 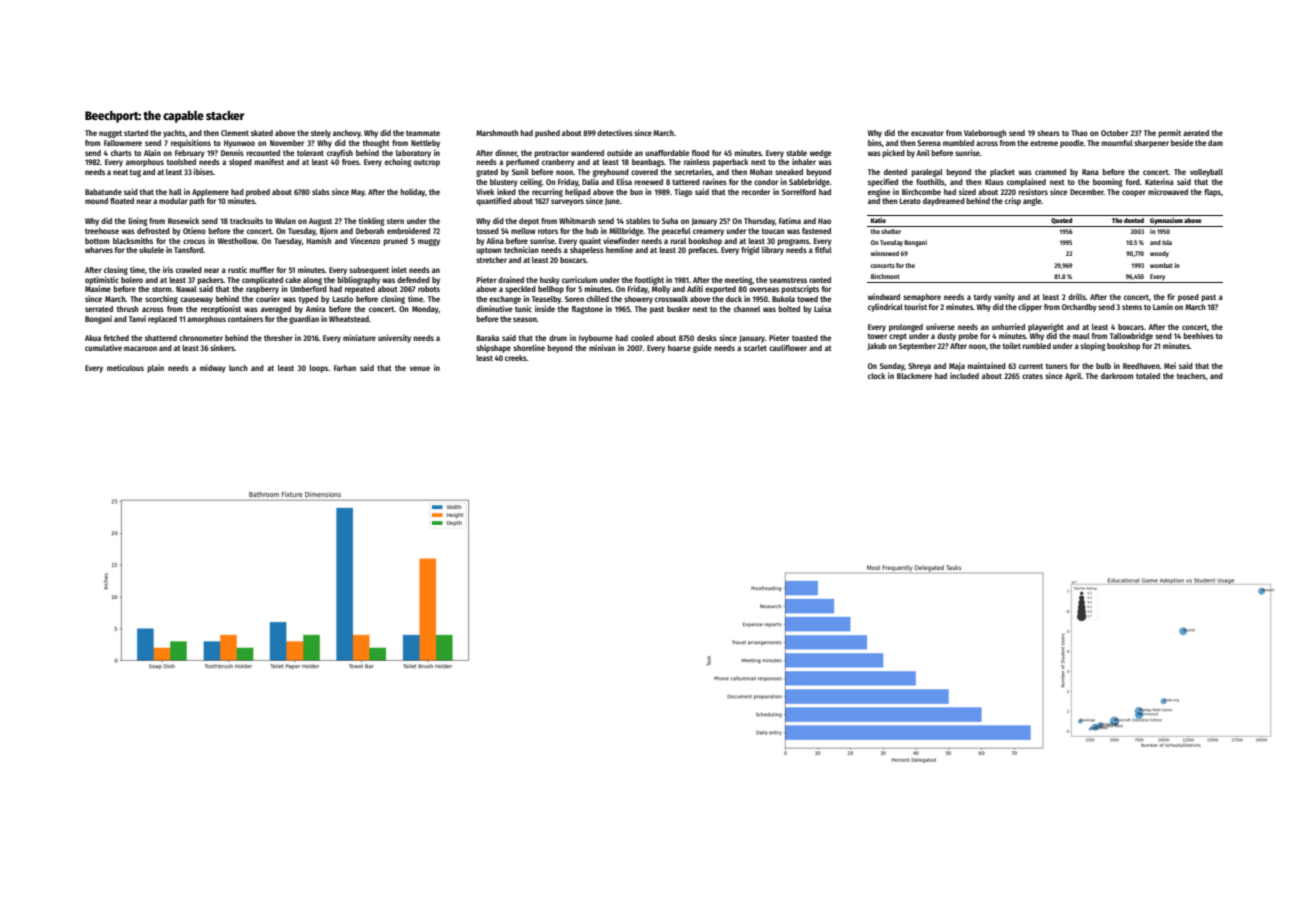 What do you see at coordinates (619, 249) in the screenshot?
I see `hemline` at bounding box center [619, 249].
